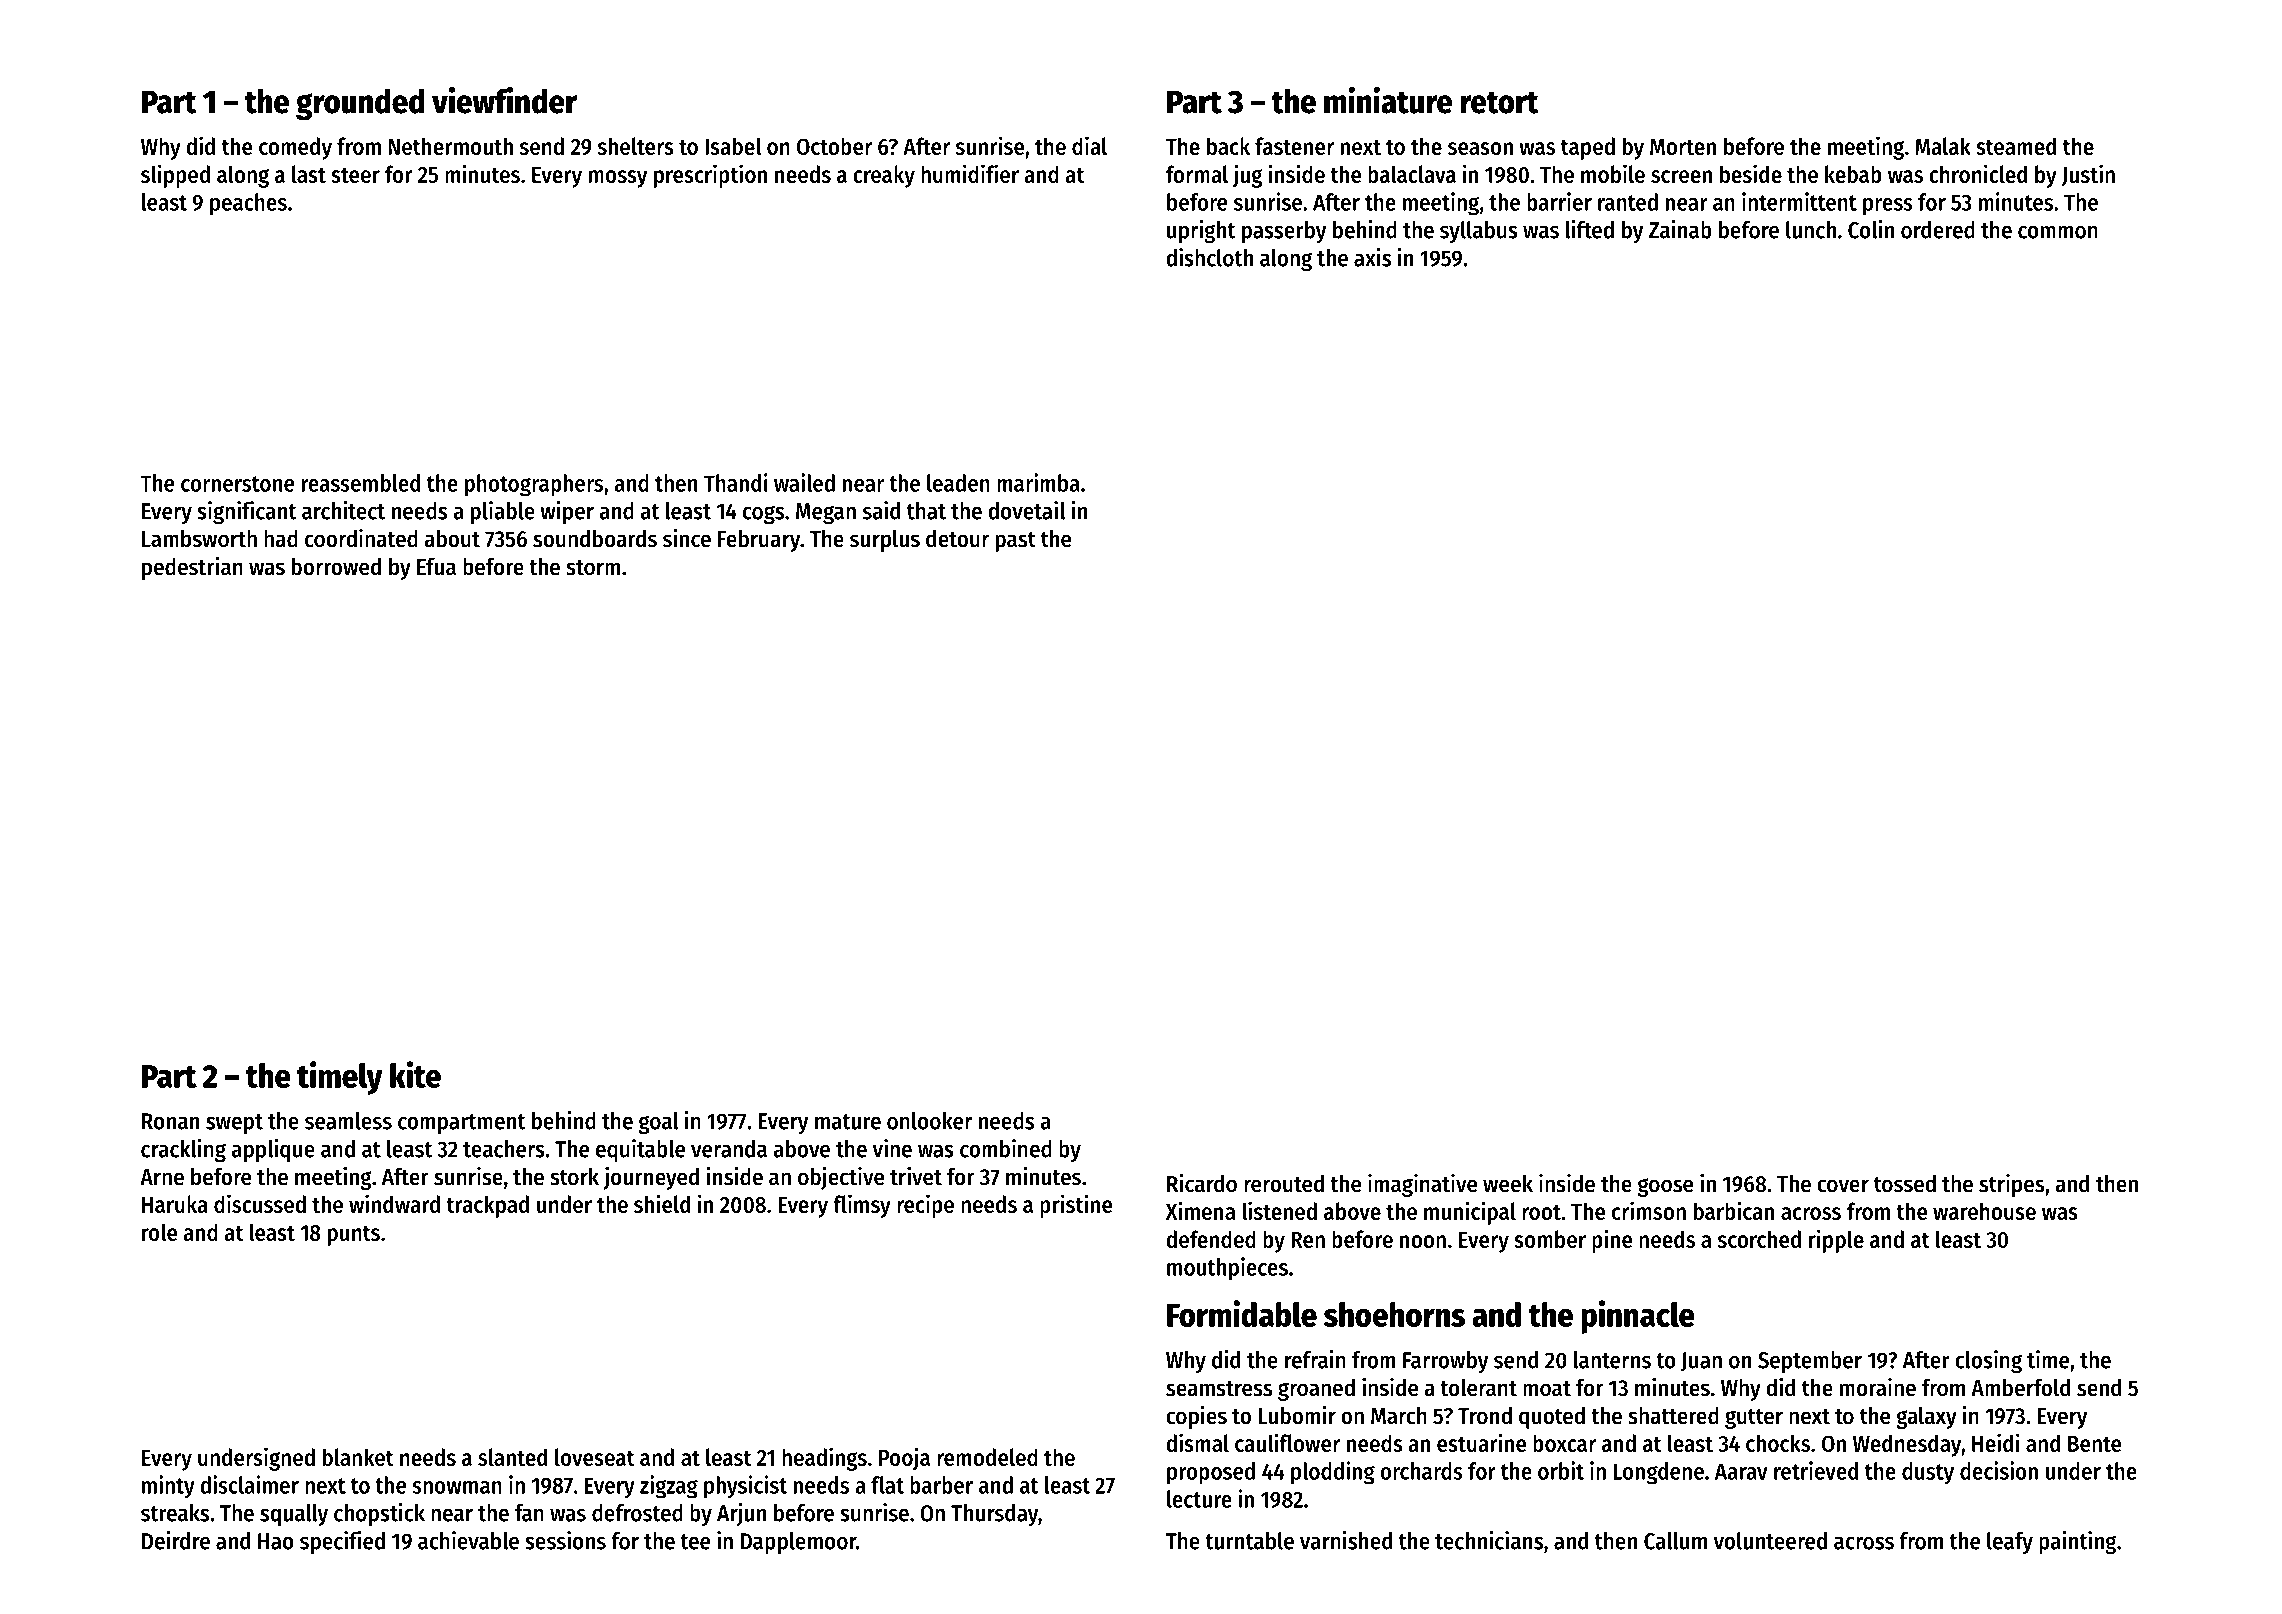 The height and width of the screenshot is (1614, 2282). I want to click on turntable, so click(1249, 1541).
